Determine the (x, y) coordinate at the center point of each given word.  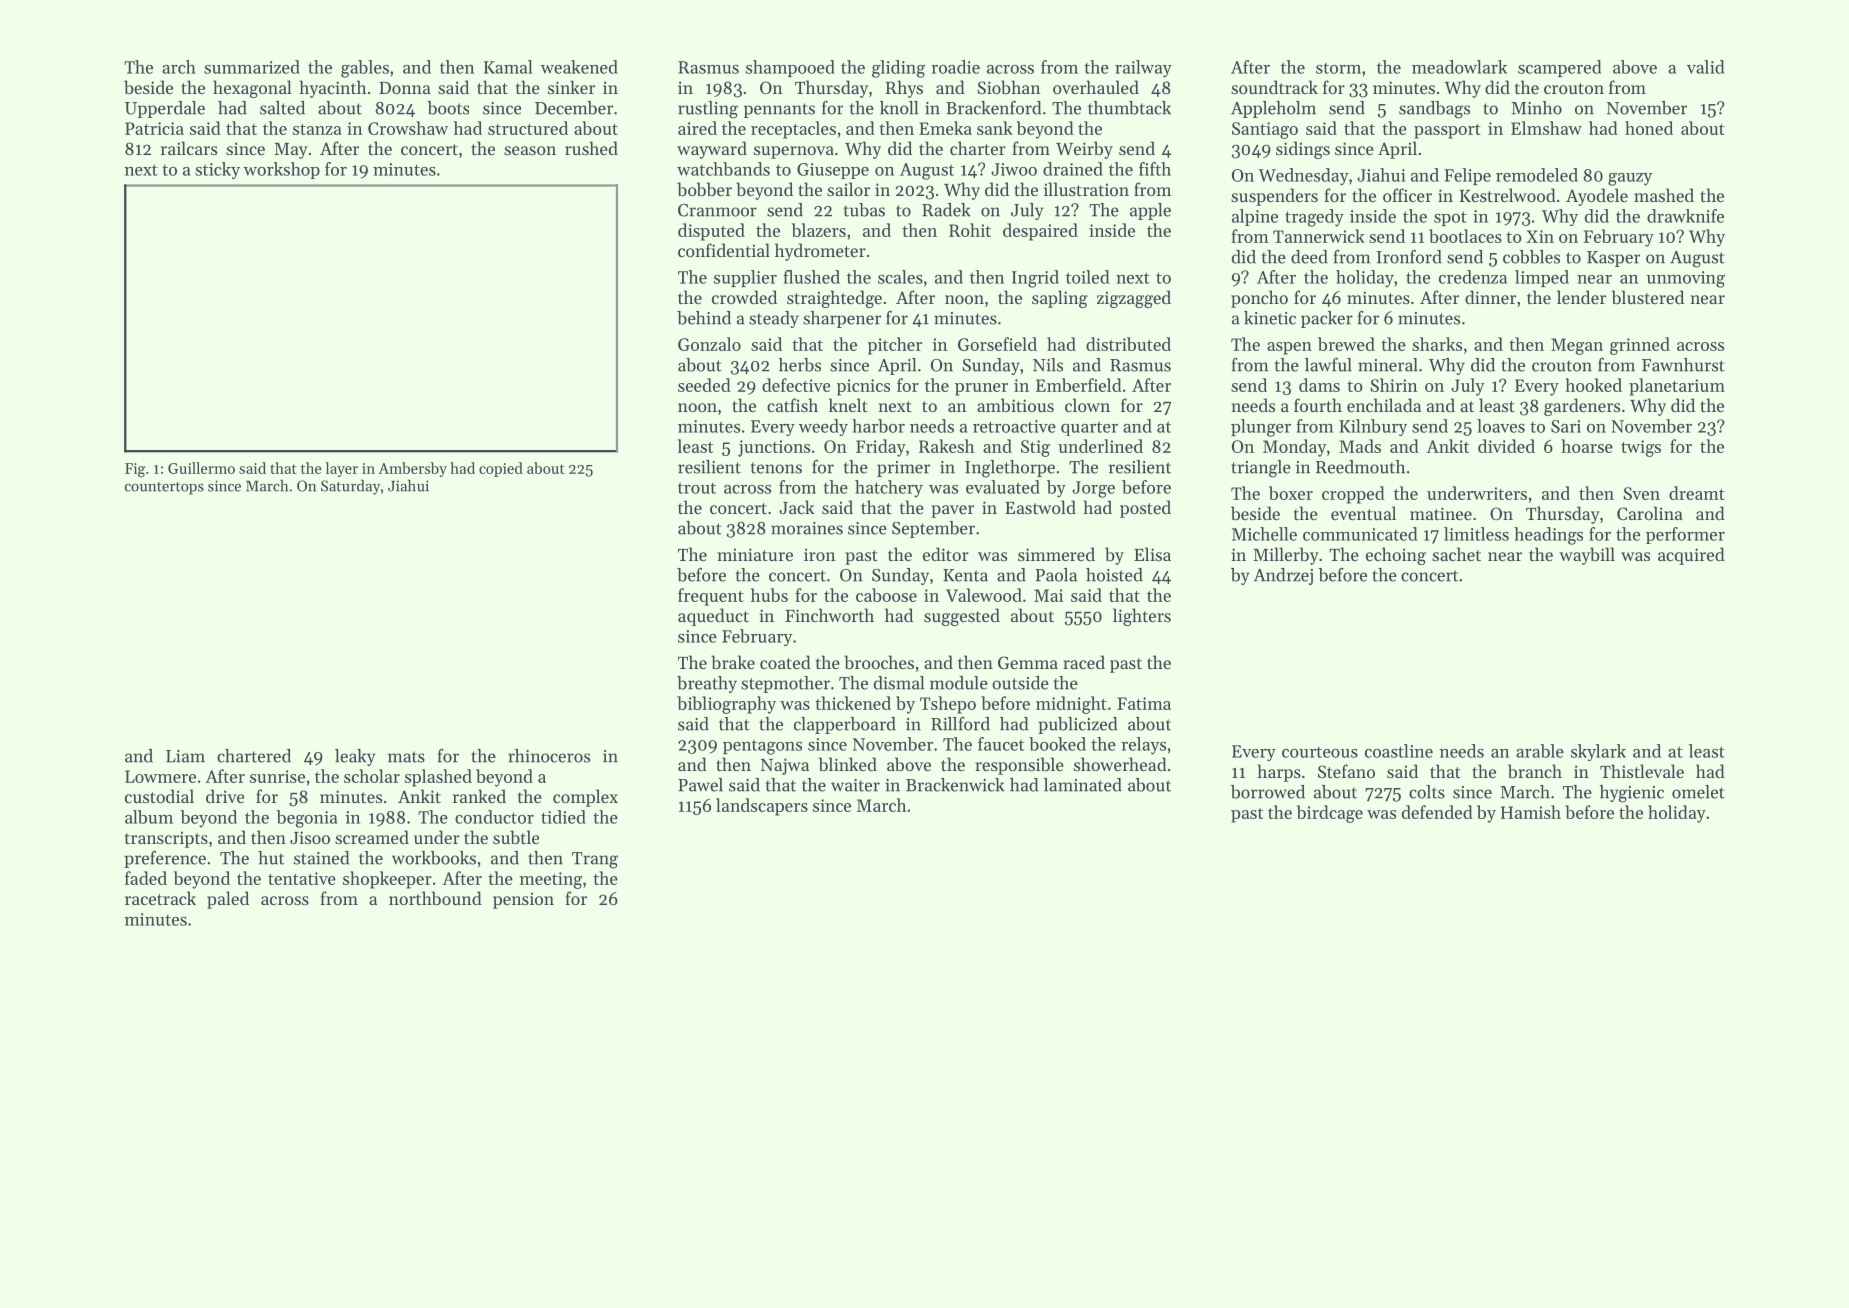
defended (1437, 812)
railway (1143, 69)
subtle (516, 837)
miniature (755, 554)
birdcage (1330, 814)
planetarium (1677, 387)
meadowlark (1459, 67)
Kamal (508, 67)
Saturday (350, 487)
